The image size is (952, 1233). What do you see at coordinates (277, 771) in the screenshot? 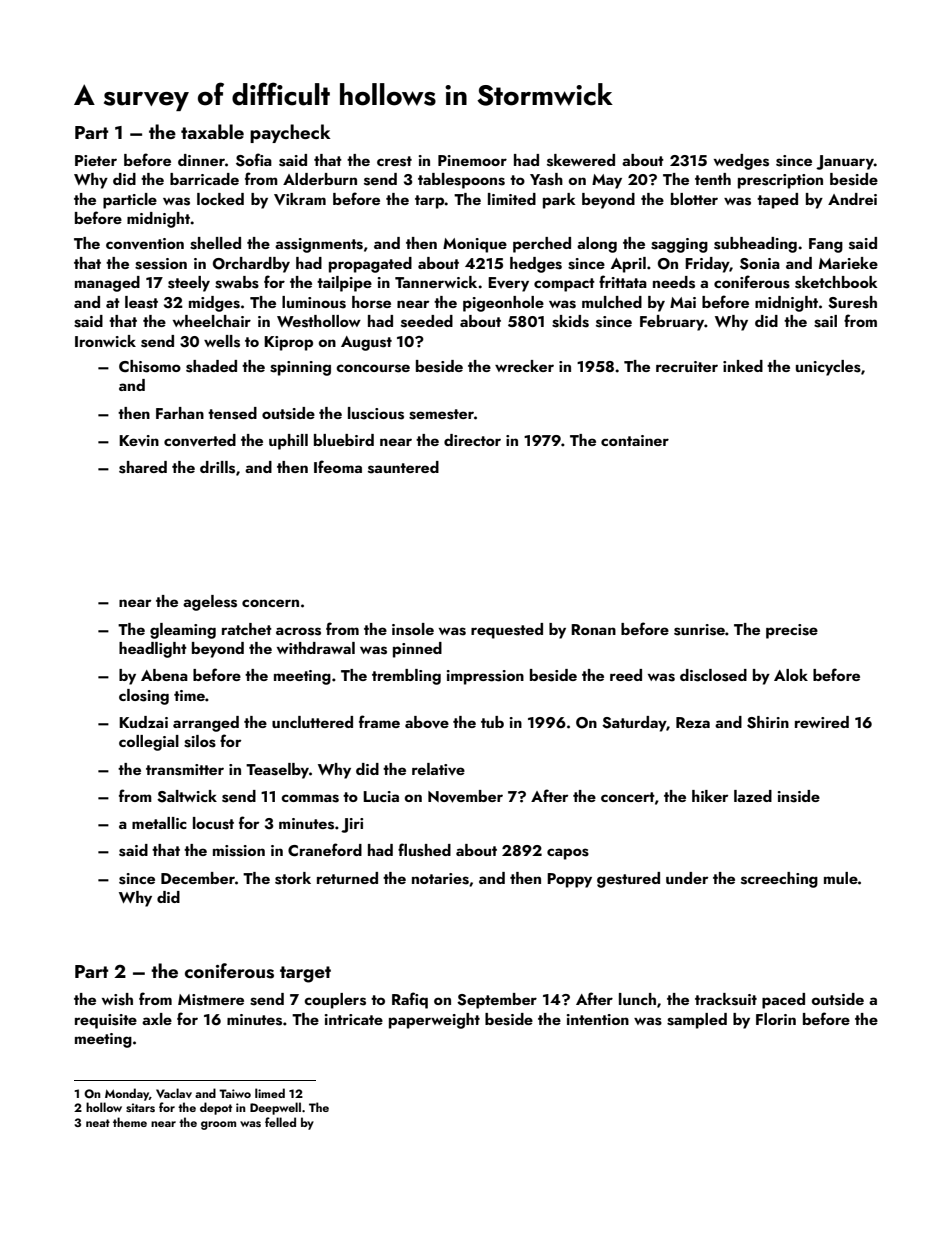
I see `Teaselby` at bounding box center [277, 771].
